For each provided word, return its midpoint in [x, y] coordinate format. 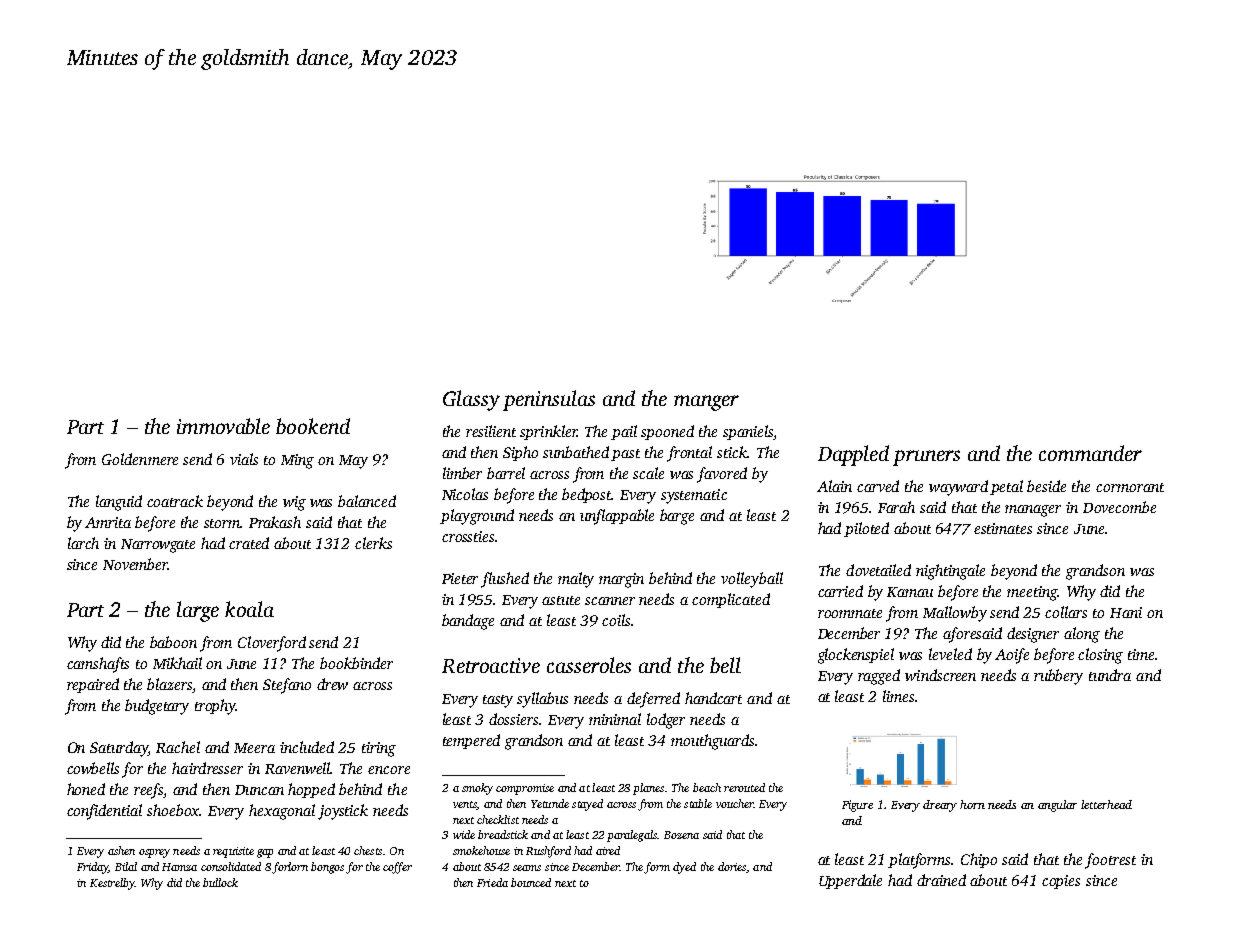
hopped [311, 790]
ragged [879, 677]
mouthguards [712, 742]
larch [83, 543]
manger [706, 403]
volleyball [752, 580]
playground [477, 517]
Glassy [471, 400]
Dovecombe [1119, 507]
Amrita [108, 522]
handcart [713, 698]
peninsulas [549, 400]
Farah [896, 507]
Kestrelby [112, 884]
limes [898, 696]
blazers [170, 685]
